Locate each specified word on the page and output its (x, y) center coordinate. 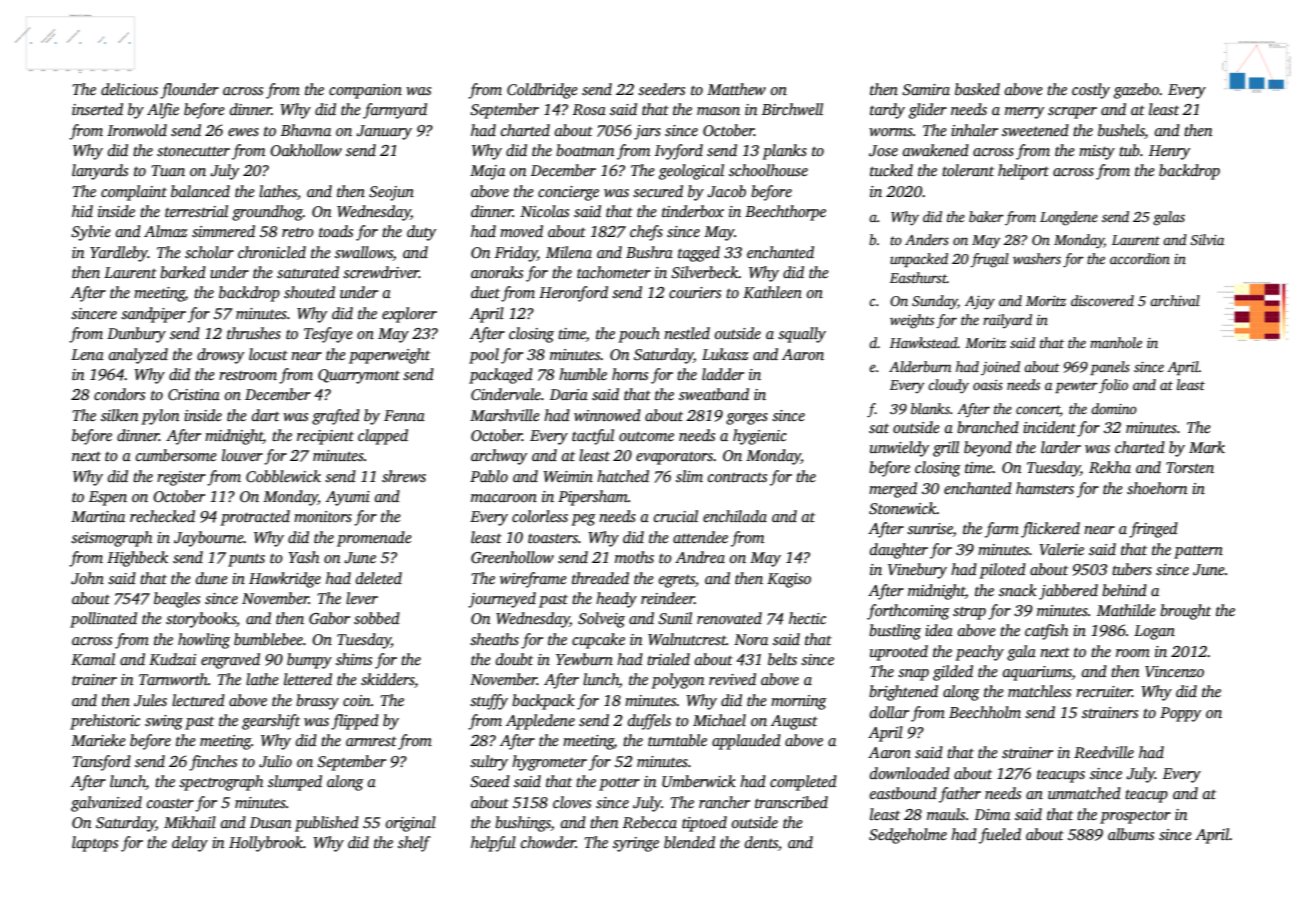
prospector (1135, 817)
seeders (661, 89)
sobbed (377, 618)
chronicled (272, 252)
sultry (489, 763)
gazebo (1136, 91)
